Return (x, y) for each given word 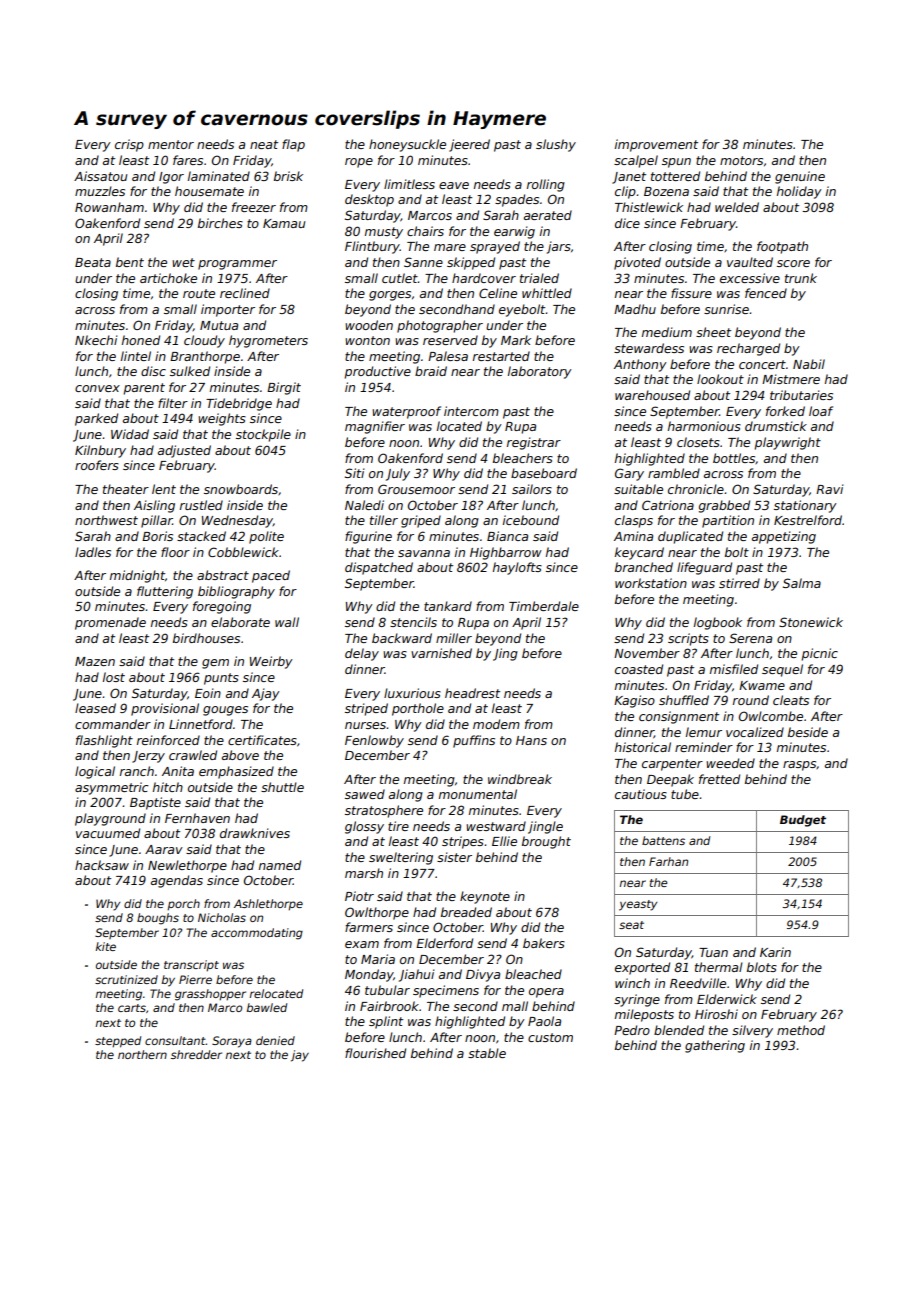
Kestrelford (808, 520)
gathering (715, 1046)
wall (287, 622)
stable (487, 1053)
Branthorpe (205, 357)
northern (142, 1054)
